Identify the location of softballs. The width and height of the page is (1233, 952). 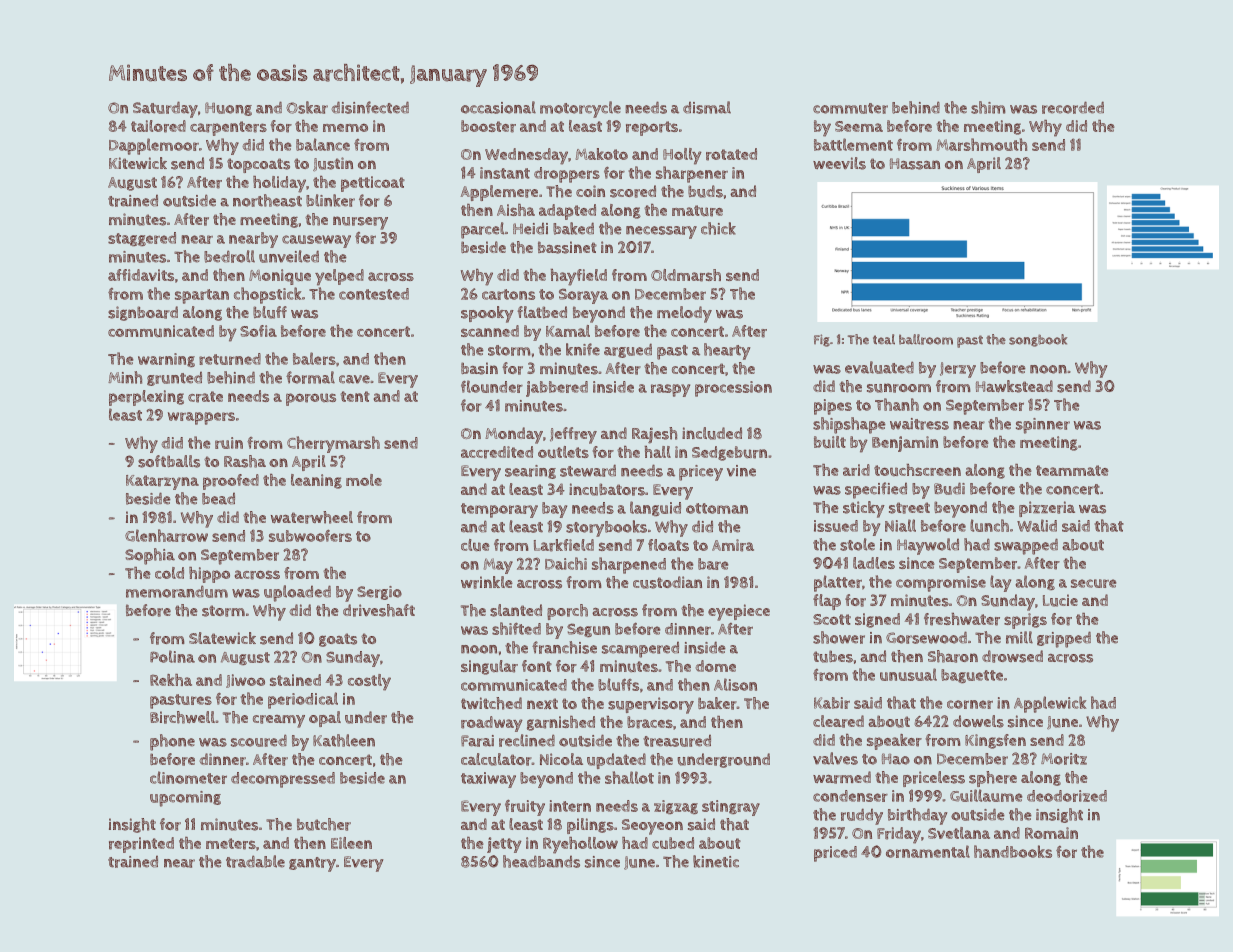
(169, 461).
